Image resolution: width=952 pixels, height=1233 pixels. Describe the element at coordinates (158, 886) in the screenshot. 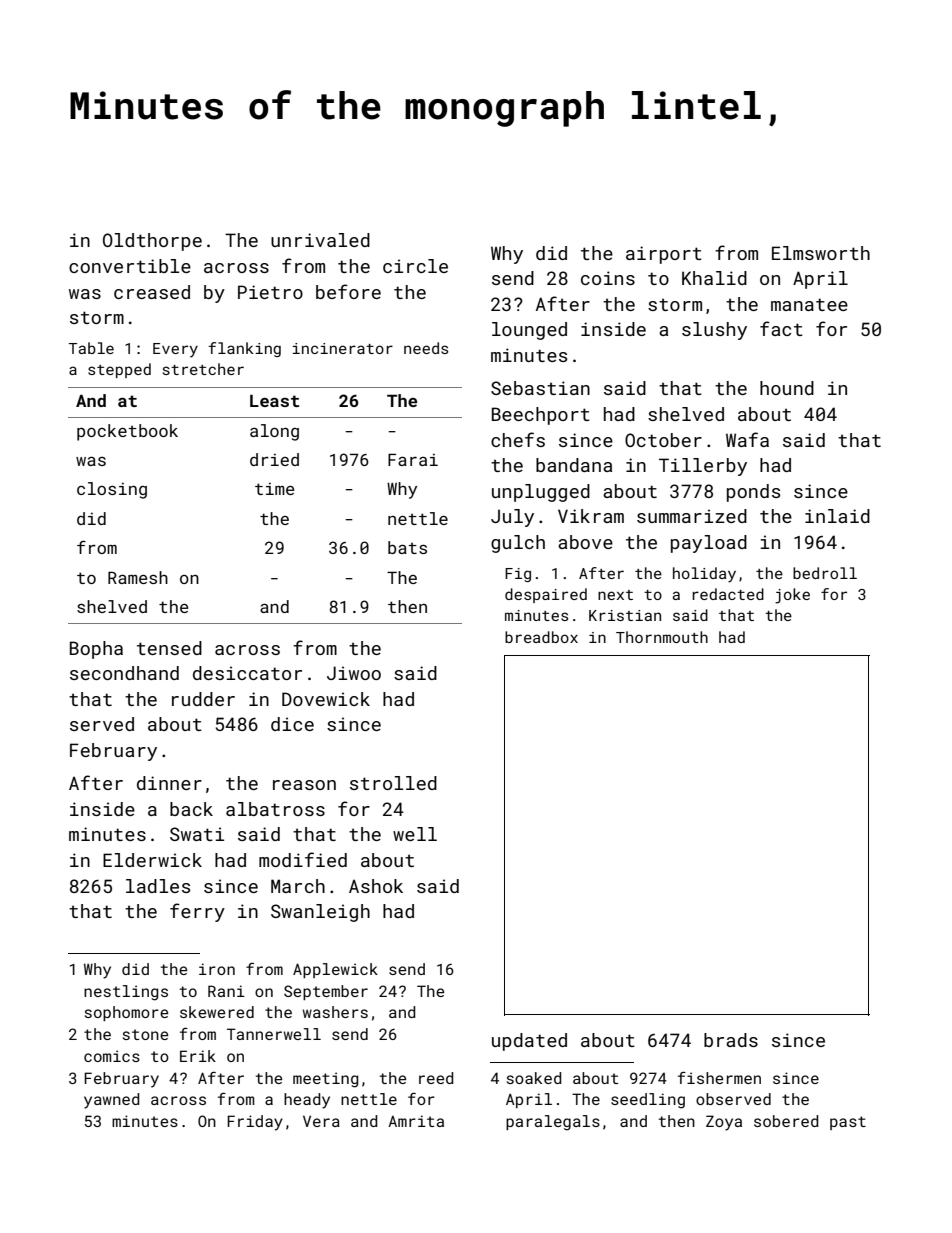

I see `ladles` at that location.
